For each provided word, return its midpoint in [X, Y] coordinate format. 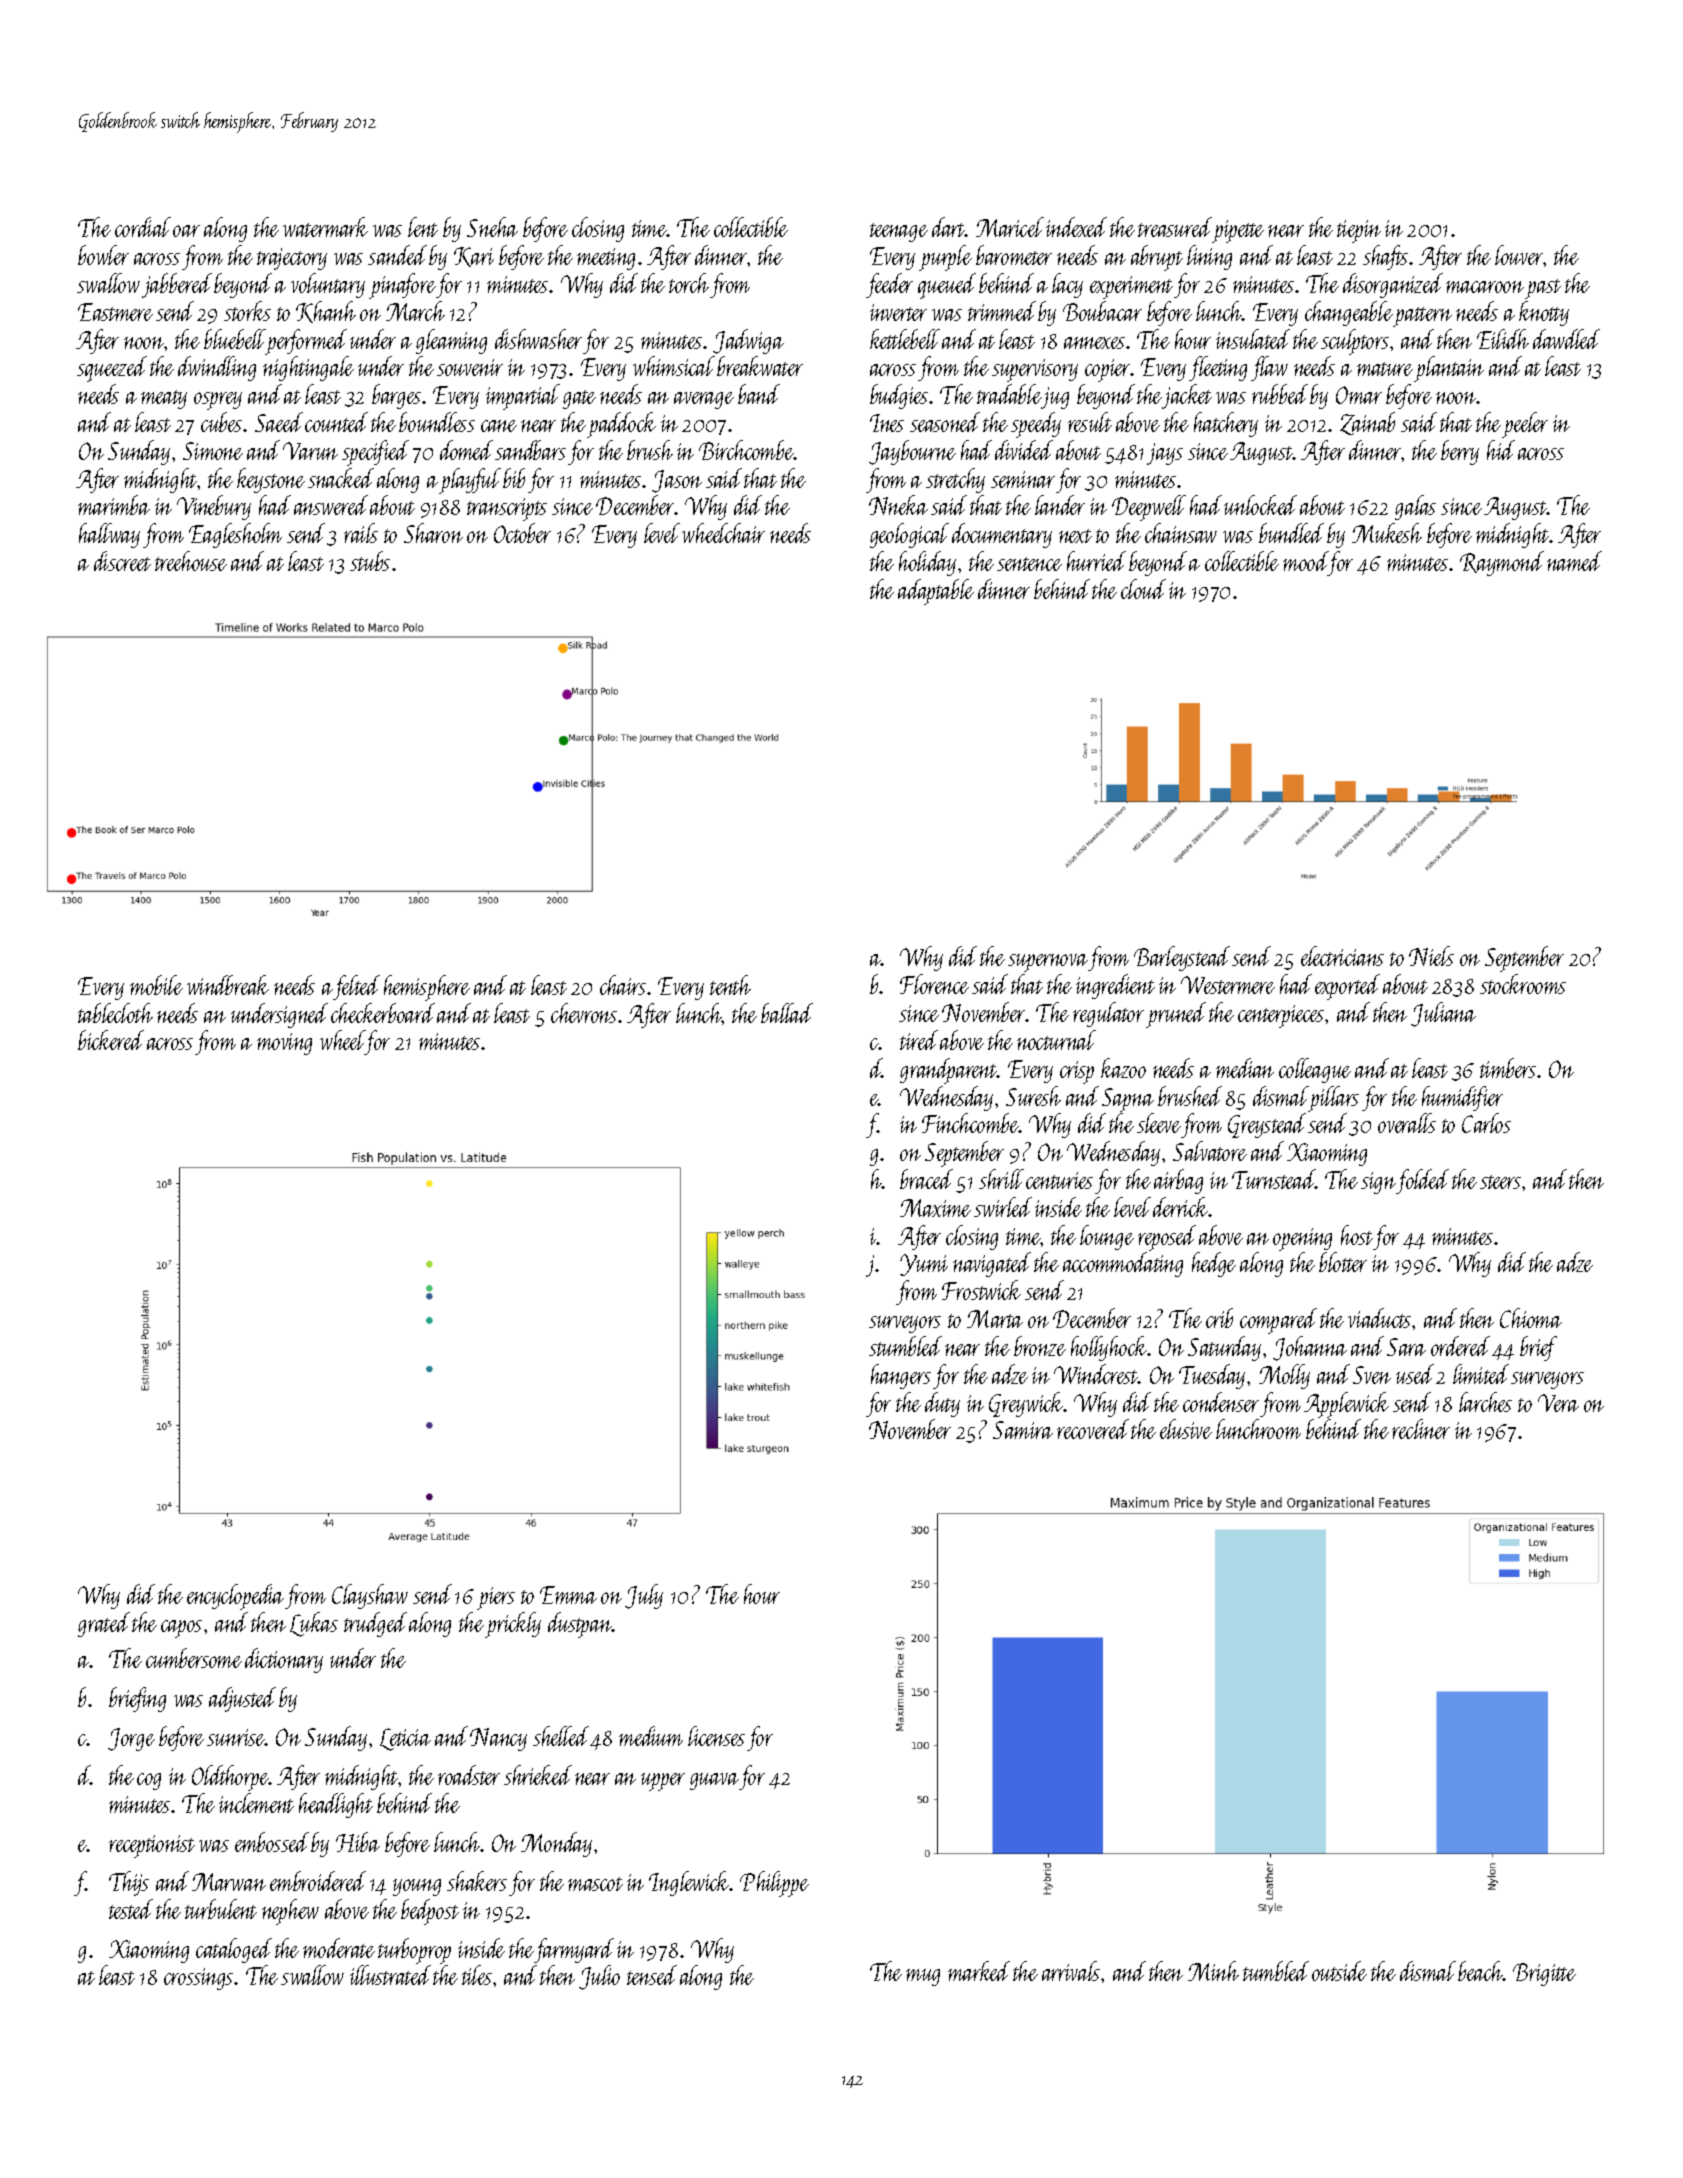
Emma [568, 1595]
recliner [1421, 1429]
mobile [156, 985]
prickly [513, 1625]
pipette [1238, 231]
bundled [1291, 533]
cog [149, 1781]
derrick [1181, 1207]
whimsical [674, 366]
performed [306, 342]
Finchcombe [970, 1123]
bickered [111, 1040]
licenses [716, 1736]
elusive [1186, 1429]
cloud [1143, 589]
